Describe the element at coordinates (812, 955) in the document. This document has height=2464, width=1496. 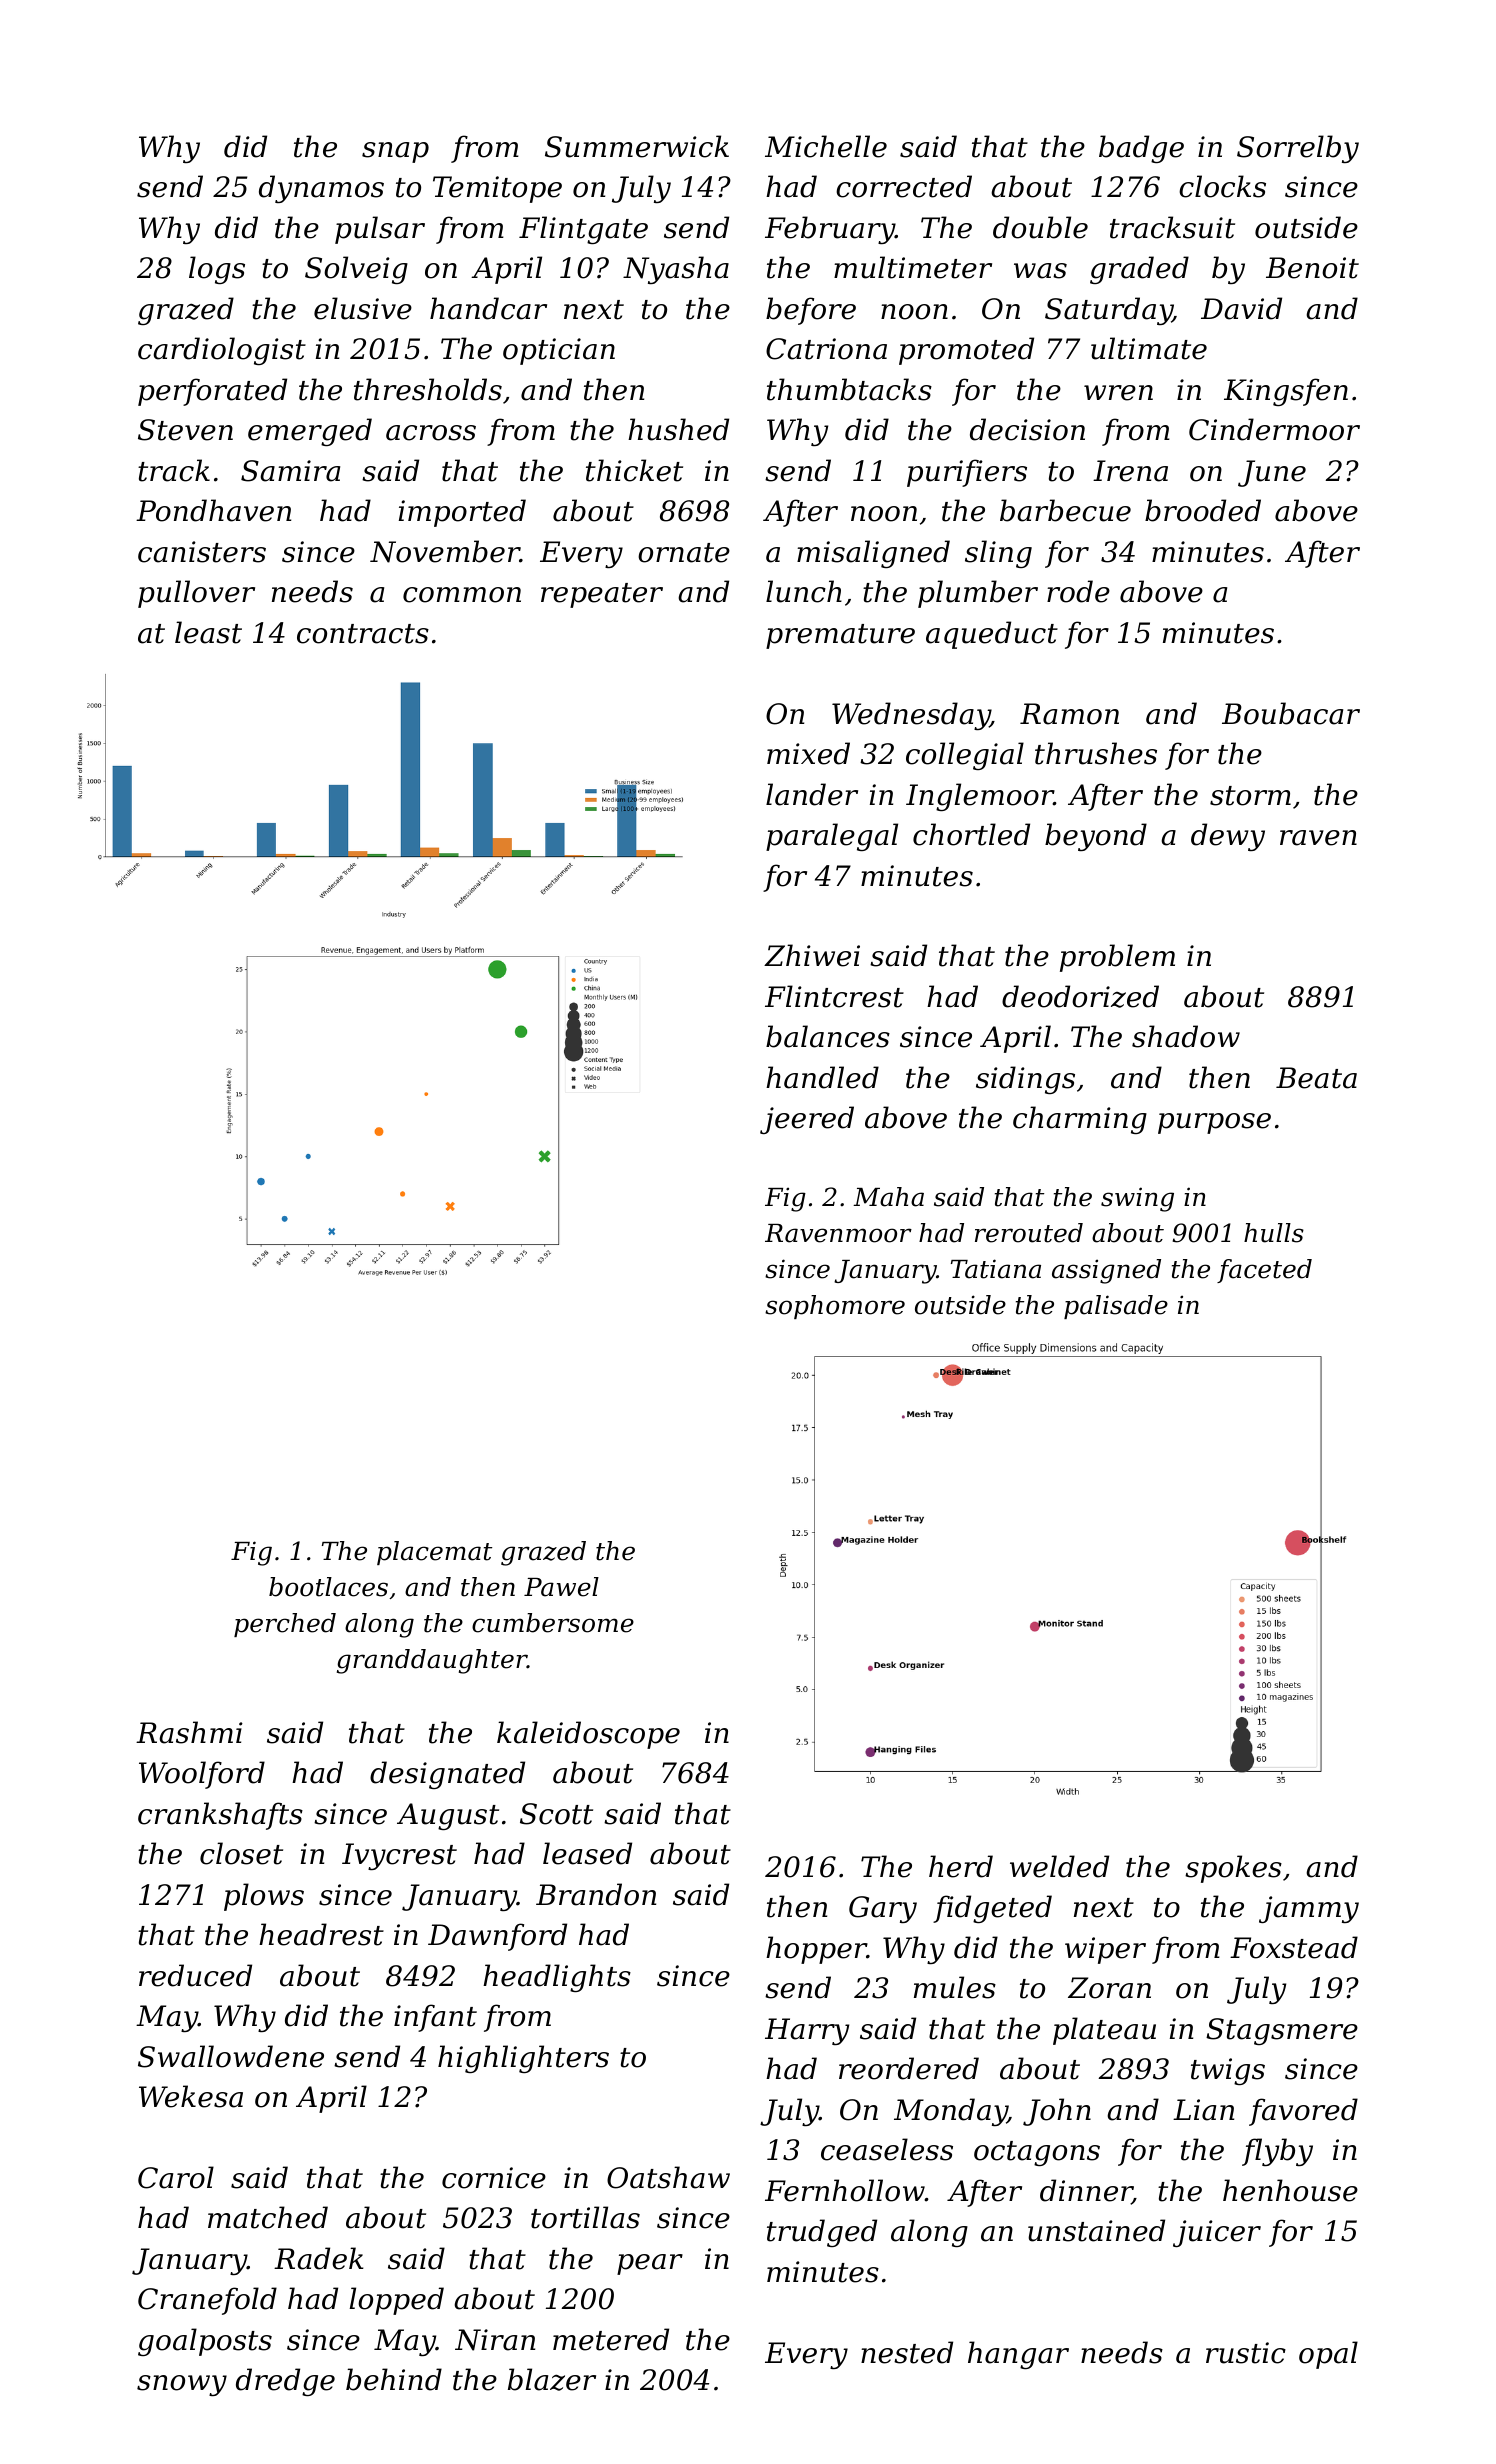
I see `Zhiwei` at that location.
